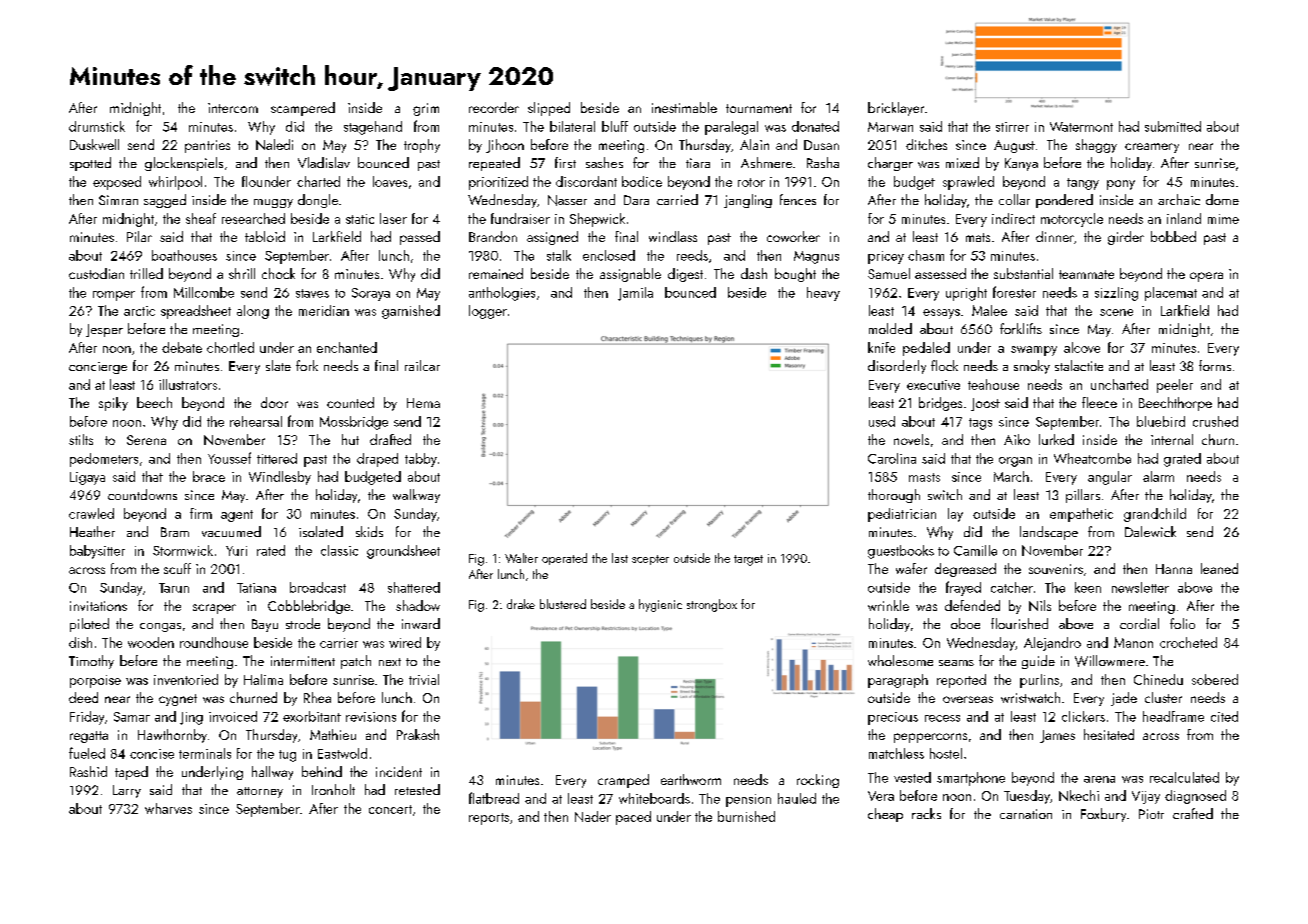 The height and width of the screenshot is (924, 1308). Describe the element at coordinates (684, 107) in the screenshot. I see `inestimable` at that location.
